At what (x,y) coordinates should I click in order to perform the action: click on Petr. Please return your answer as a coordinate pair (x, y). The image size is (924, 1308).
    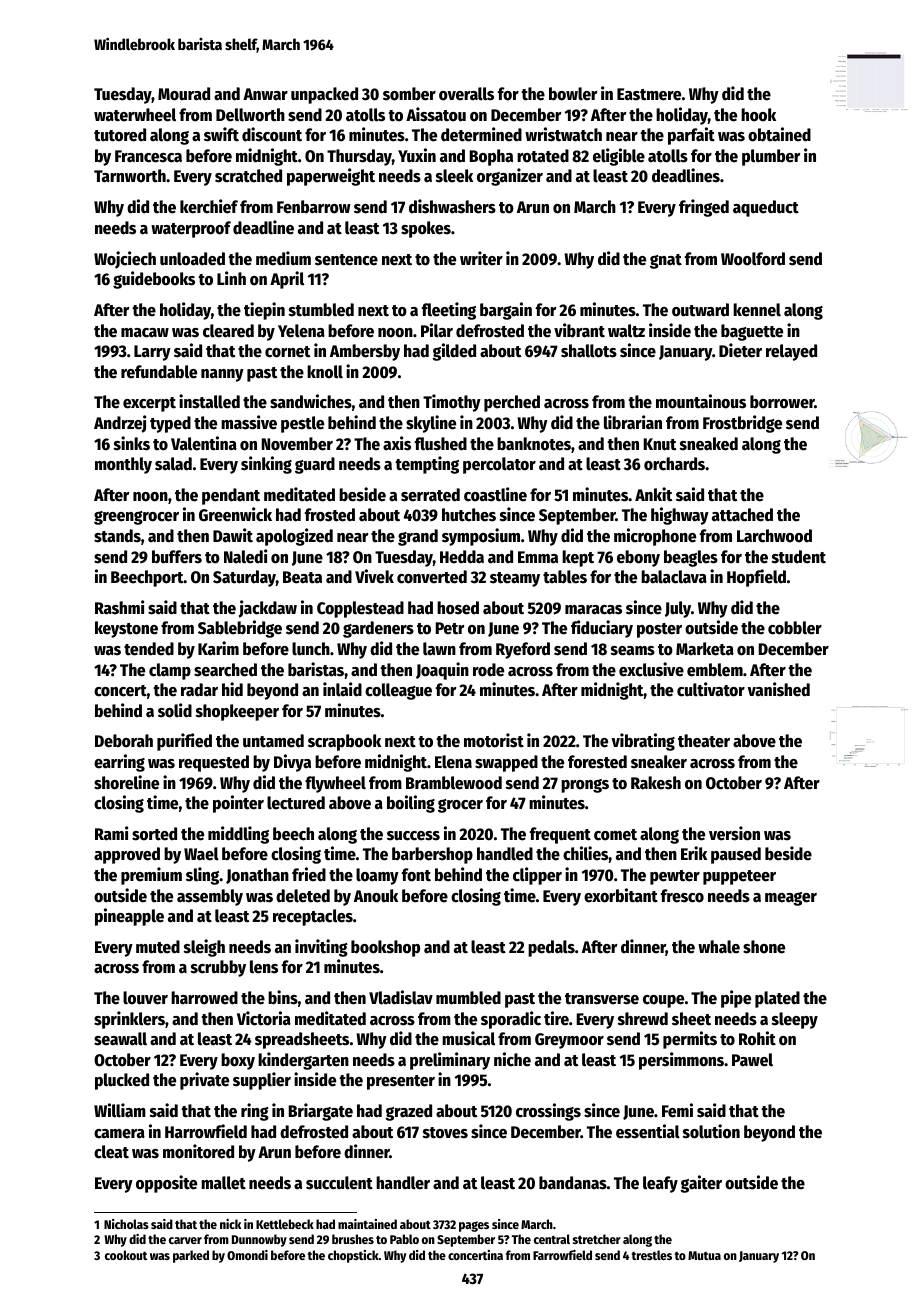
    Looking at the image, I should click on (449, 628).
